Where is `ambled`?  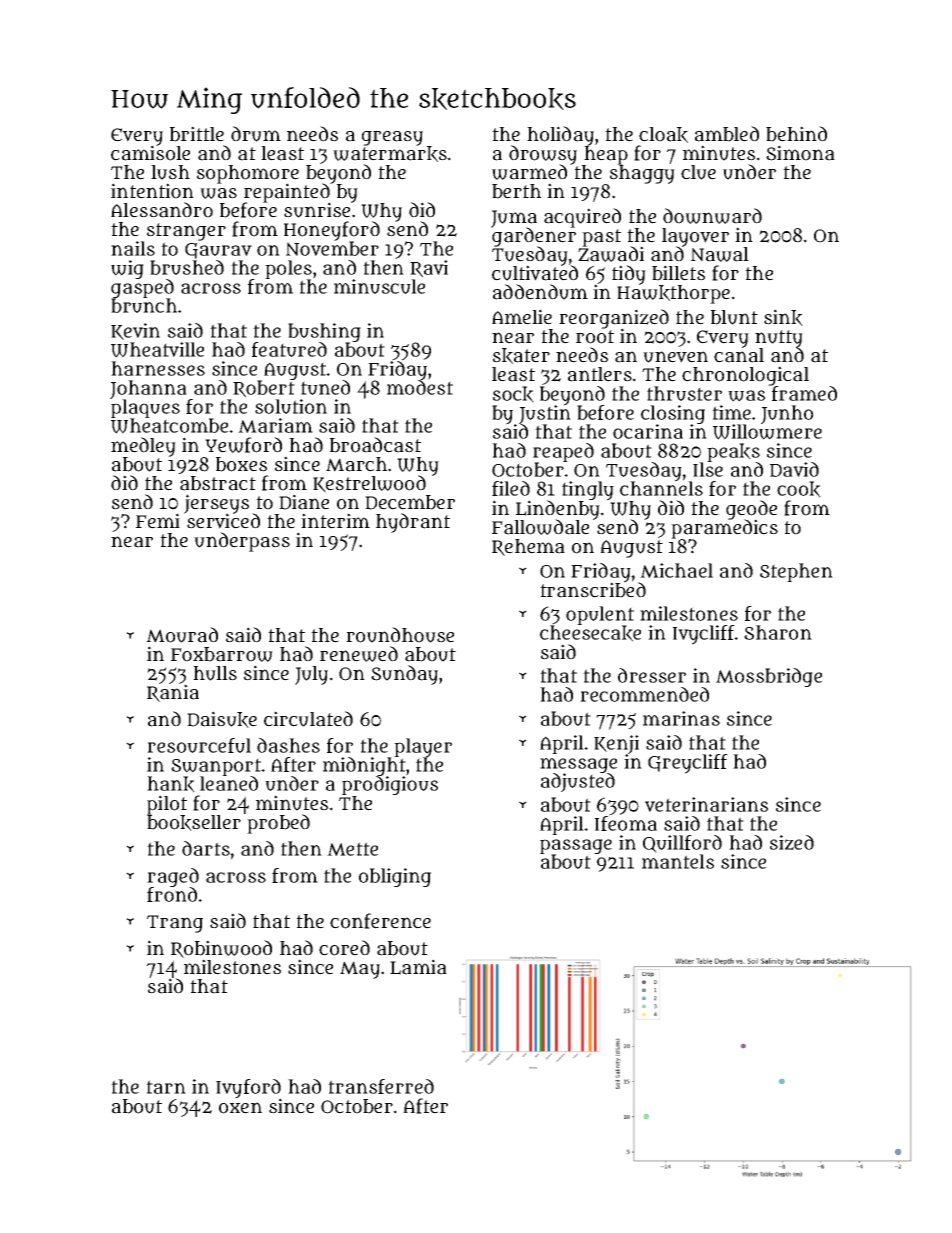 ambled is located at coordinates (727, 134).
